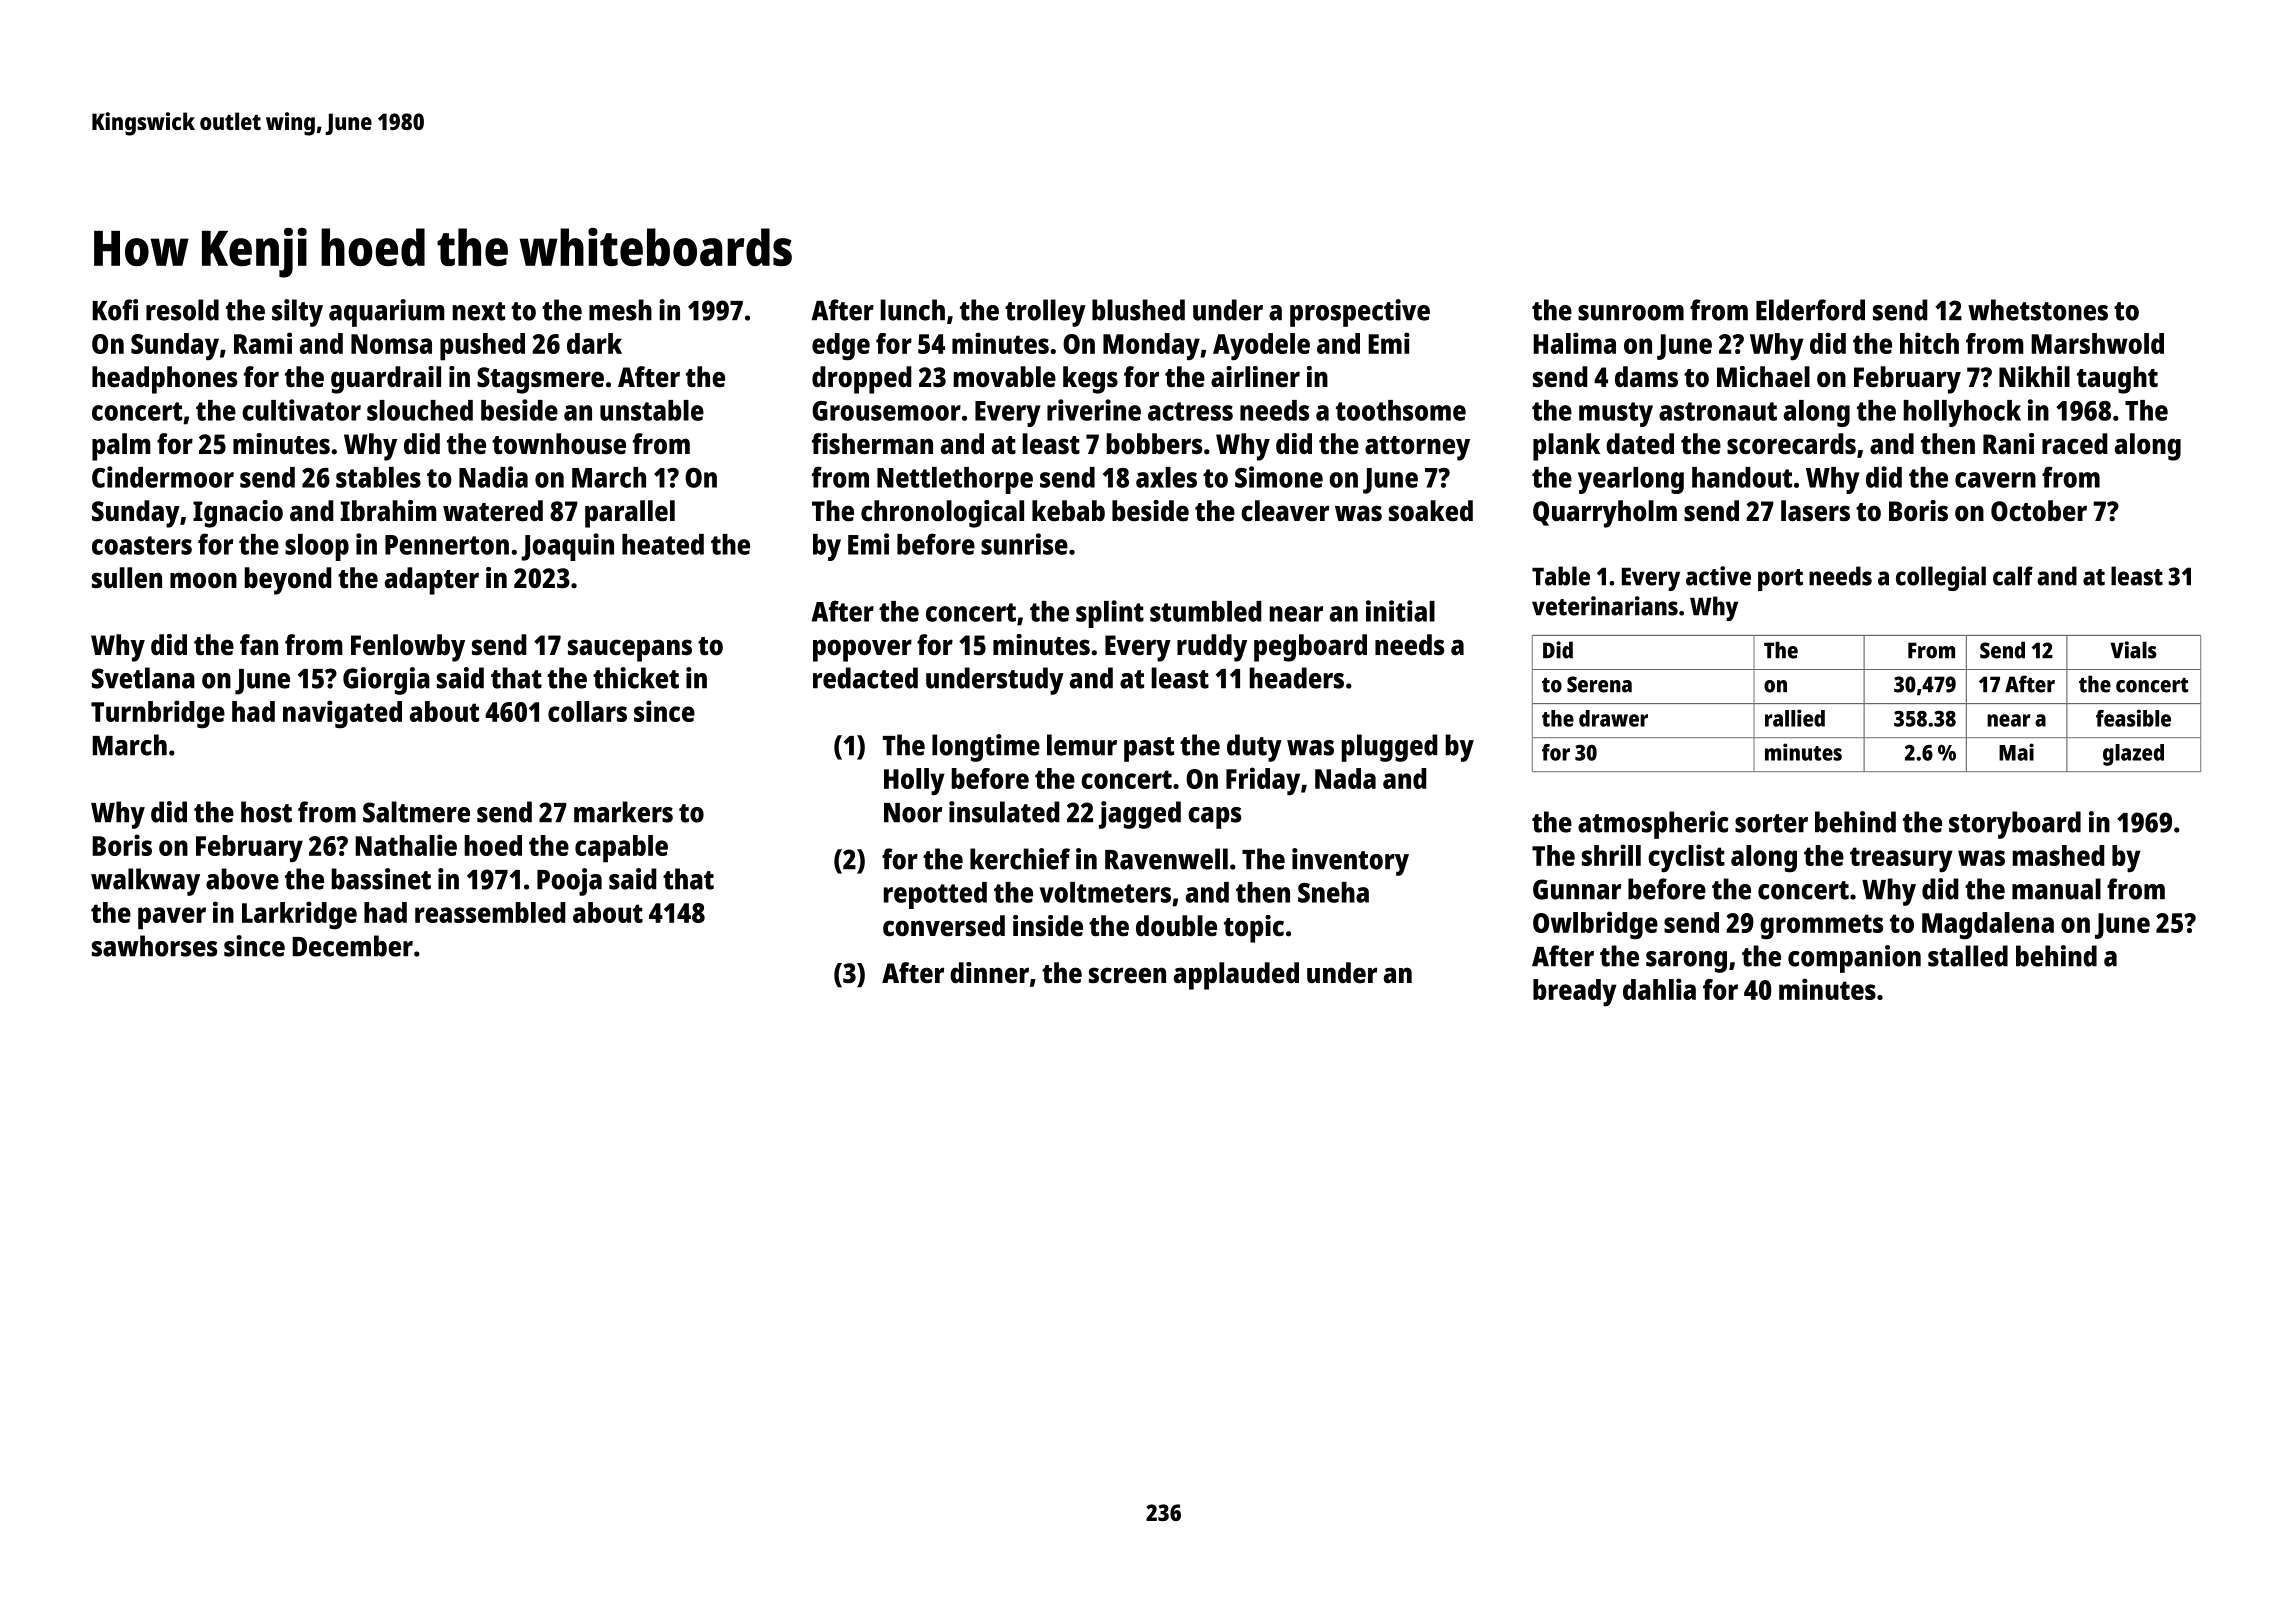 Image resolution: width=2292 pixels, height=1620 pixels. What do you see at coordinates (121, 447) in the image?
I see `palm` at bounding box center [121, 447].
